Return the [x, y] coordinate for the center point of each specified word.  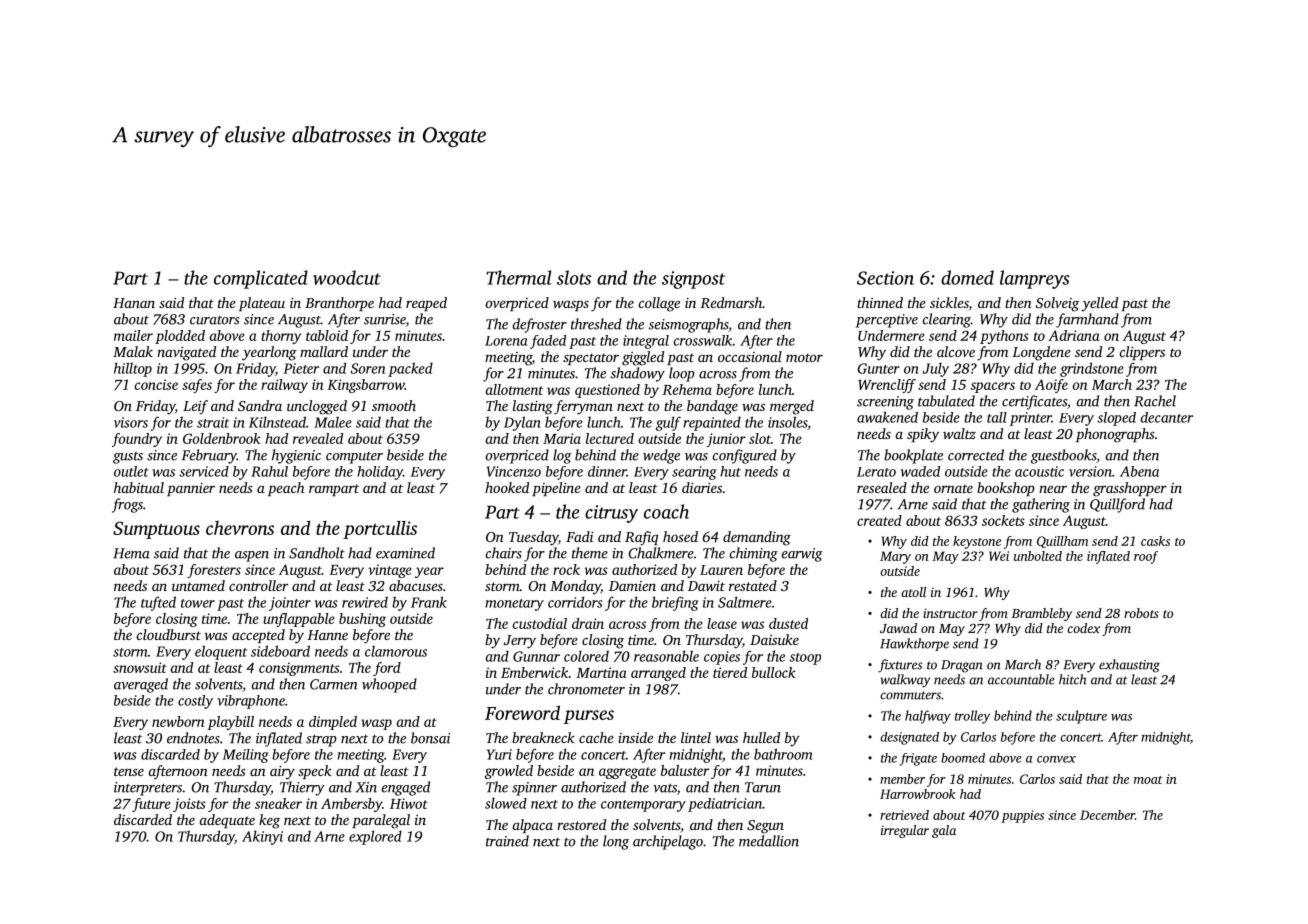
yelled [1099, 304]
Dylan [522, 423]
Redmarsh [731, 302]
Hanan [134, 303]
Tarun [763, 787]
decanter [1167, 417]
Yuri [499, 754]
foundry [137, 440]
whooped [389, 685]
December [1107, 815]
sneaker [278, 803]
